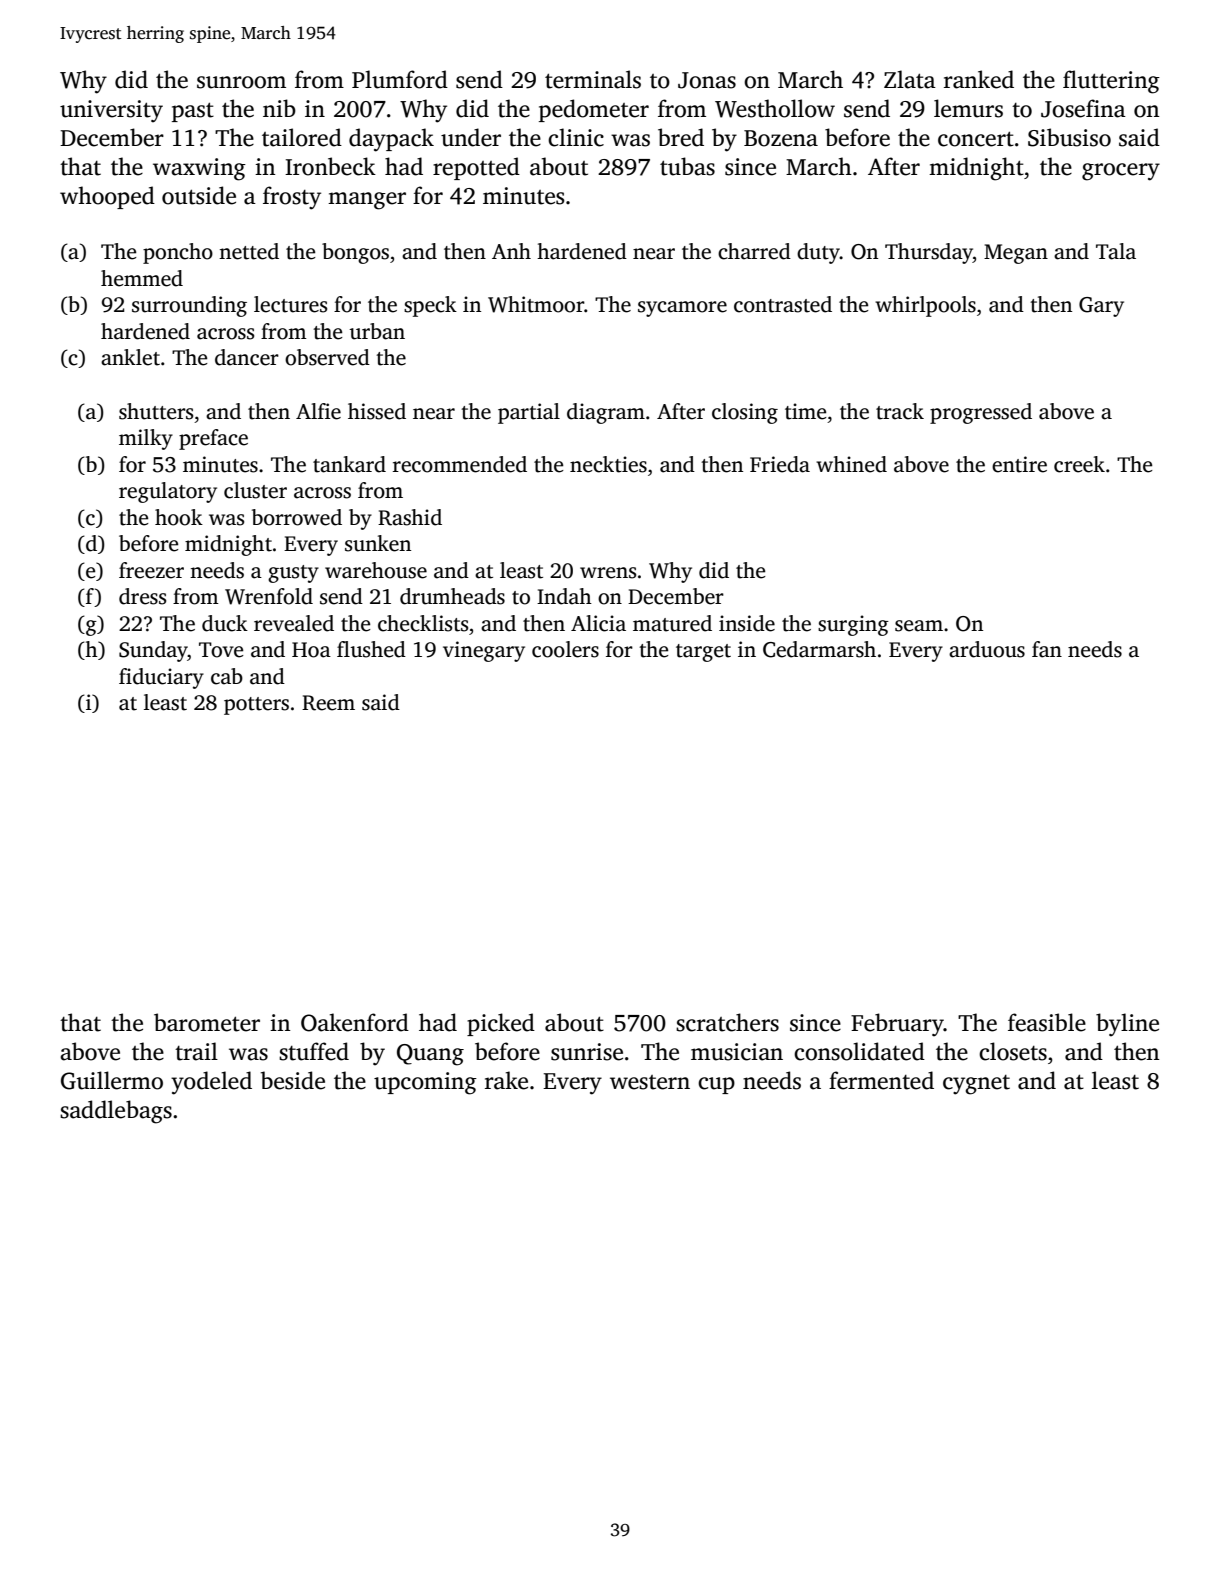 The width and height of the screenshot is (1220, 1579). Describe the element at coordinates (146, 439) in the screenshot. I see `milky` at that location.
